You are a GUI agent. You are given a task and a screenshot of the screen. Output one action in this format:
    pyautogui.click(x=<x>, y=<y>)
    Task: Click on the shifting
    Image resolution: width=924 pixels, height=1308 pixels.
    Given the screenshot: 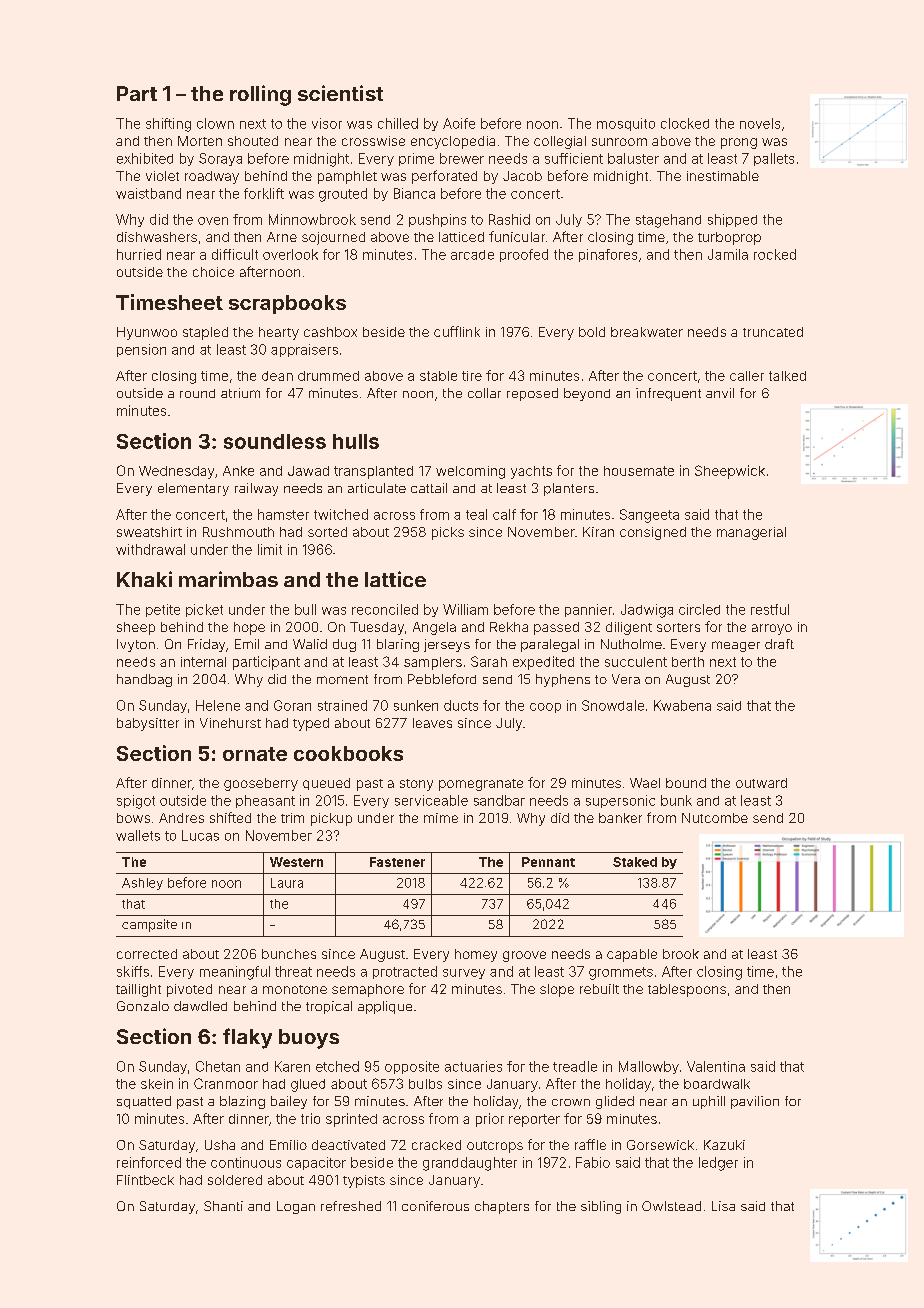 What is the action you would take?
    pyautogui.click(x=168, y=125)
